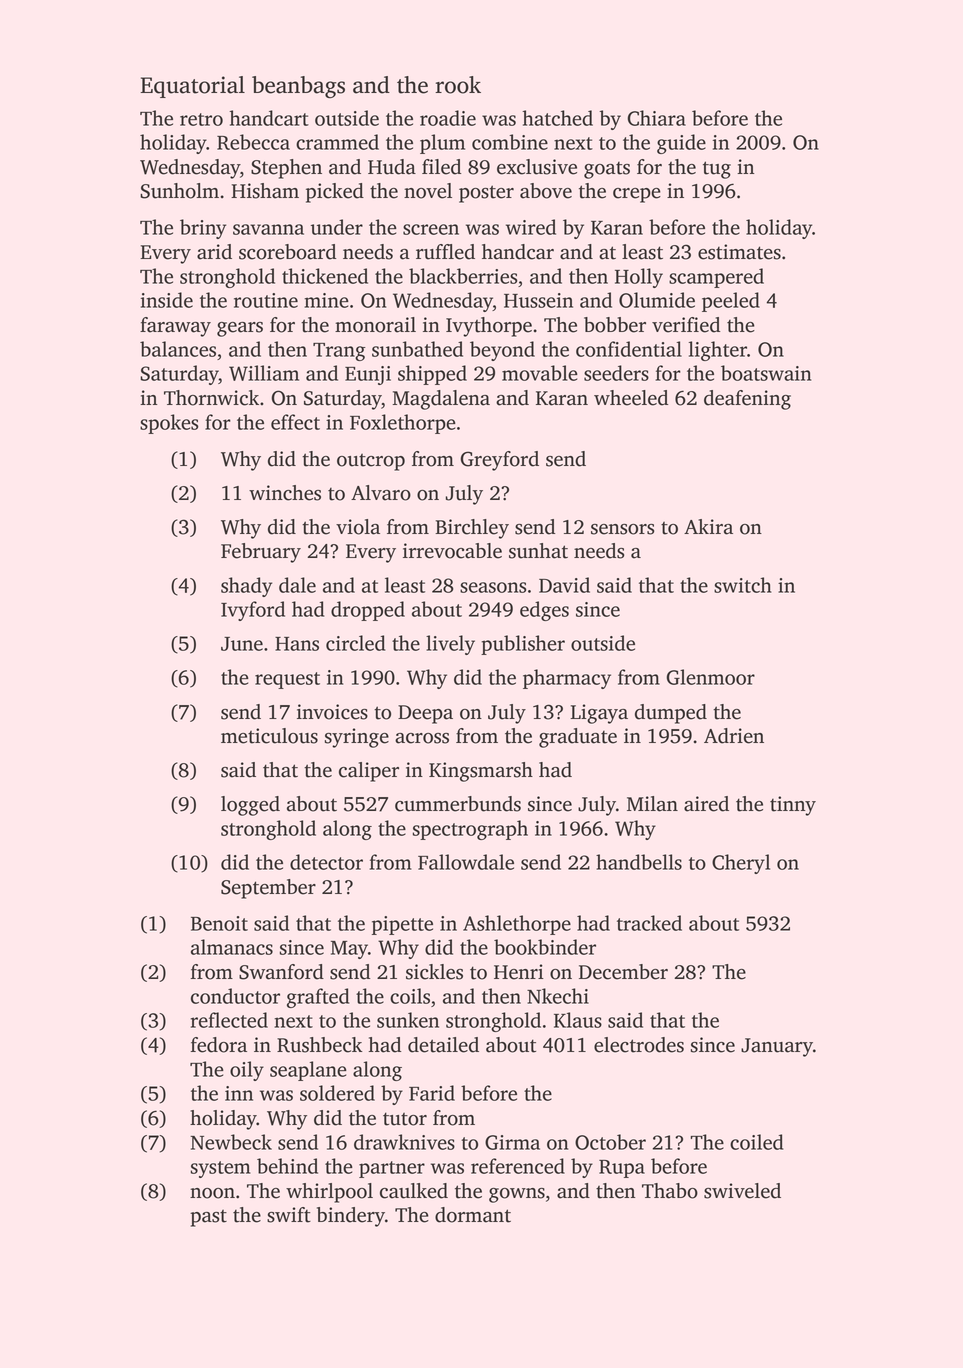 This page has width=963, height=1368. Describe the element at coordinates (235, 996) in the page. I see `conductor` at that location.
